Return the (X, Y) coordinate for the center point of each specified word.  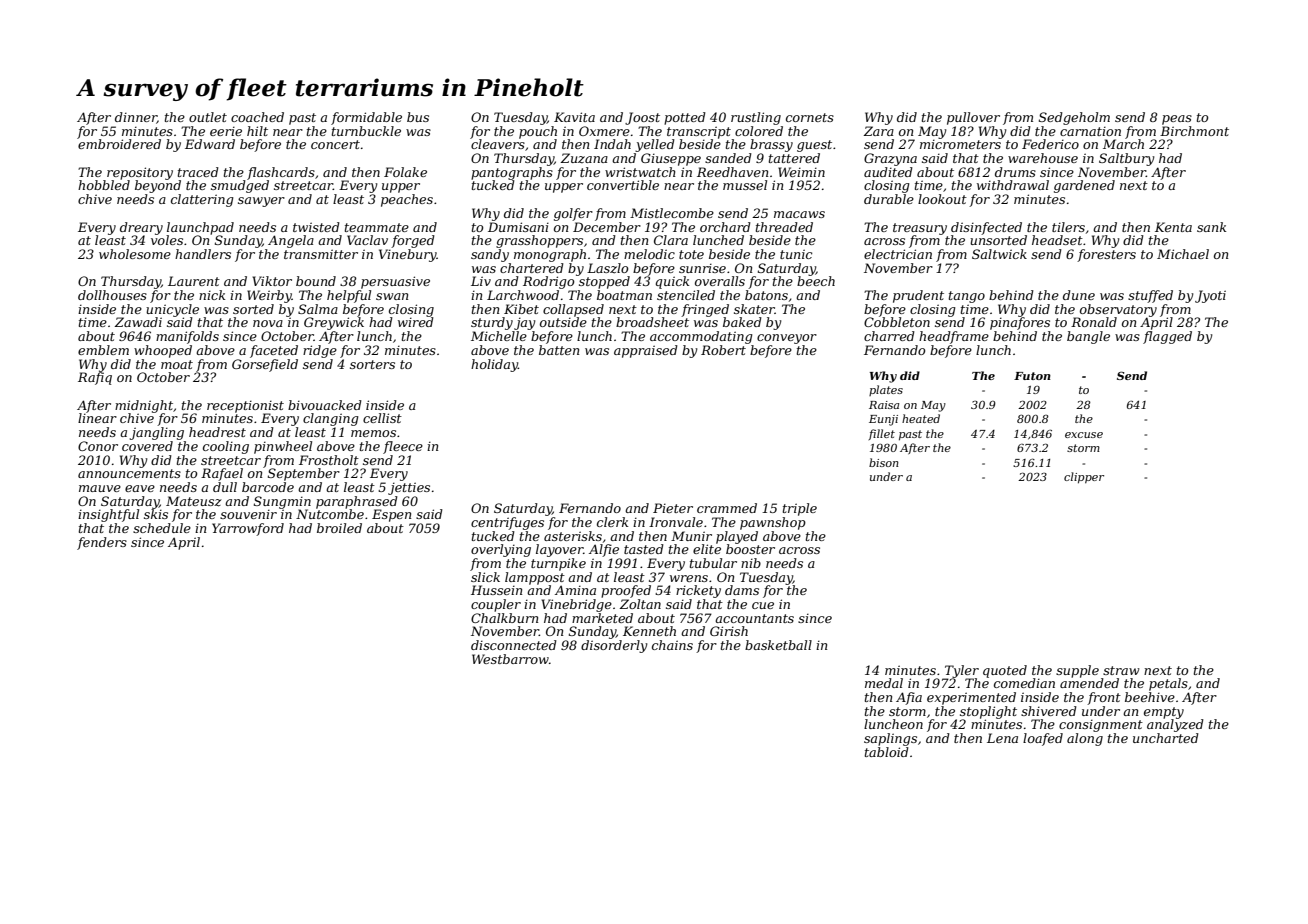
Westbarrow (510, 659)
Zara (879, 131)
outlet (208, 117)
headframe (954, 337)
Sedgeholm (1074, 118)
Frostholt (329, 460)
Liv (481, 281)
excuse (1084, 435)
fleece (403, 447)
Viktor (272, 281)
